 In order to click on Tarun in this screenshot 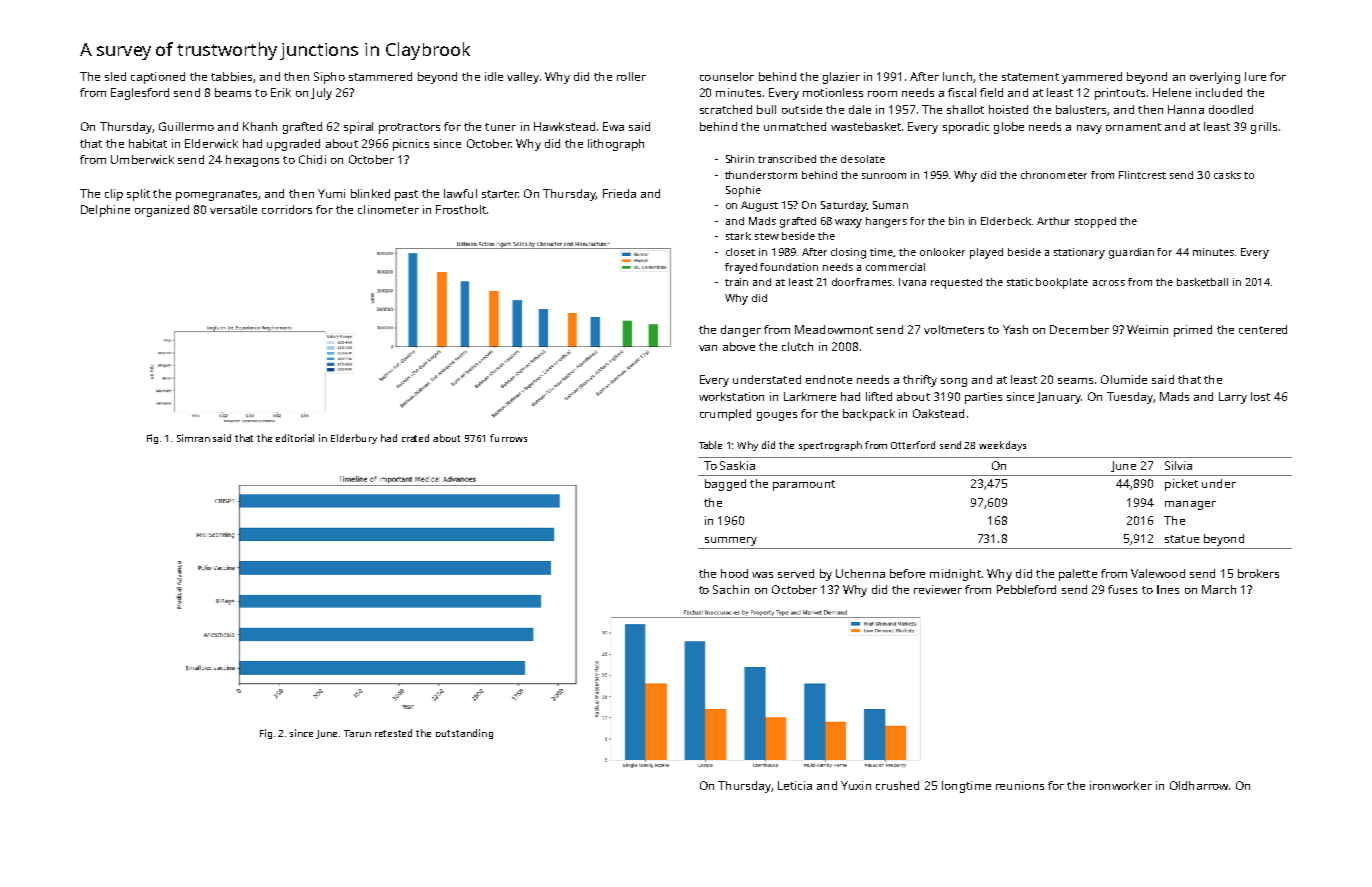, I will do `click(357, 733)`.
